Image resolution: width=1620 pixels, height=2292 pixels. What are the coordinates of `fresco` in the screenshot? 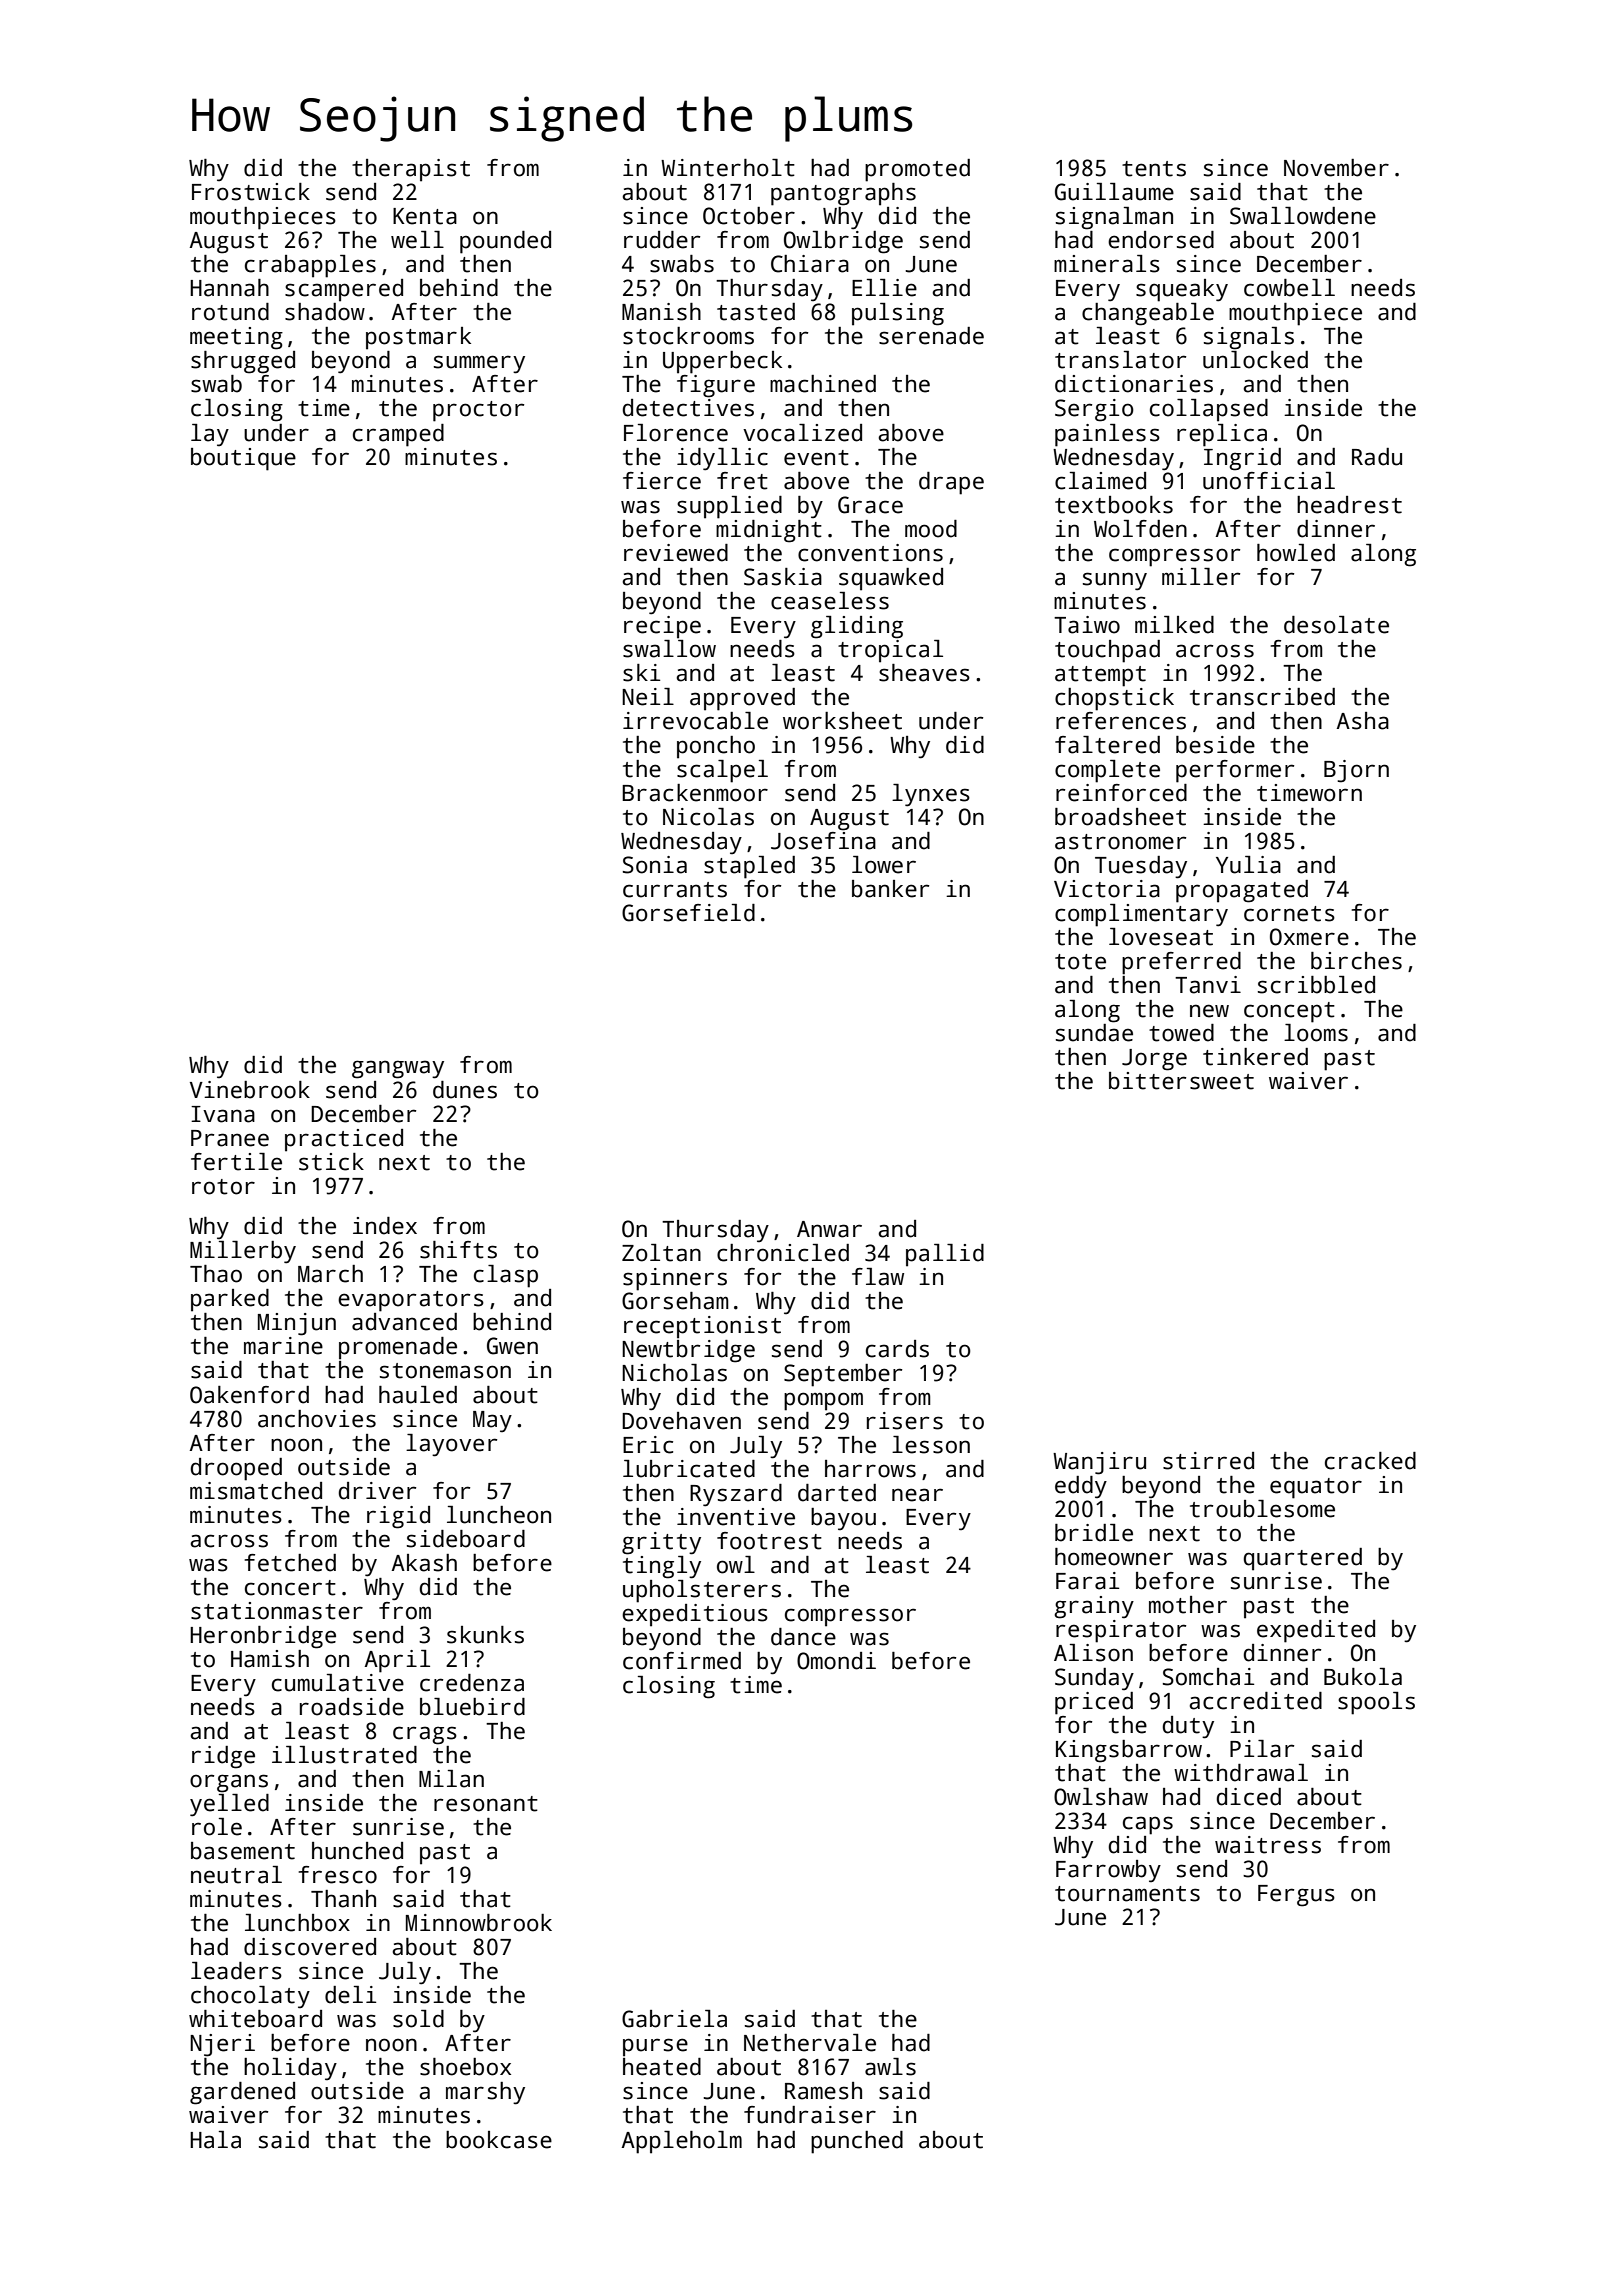 It's located at (338, 1875).
